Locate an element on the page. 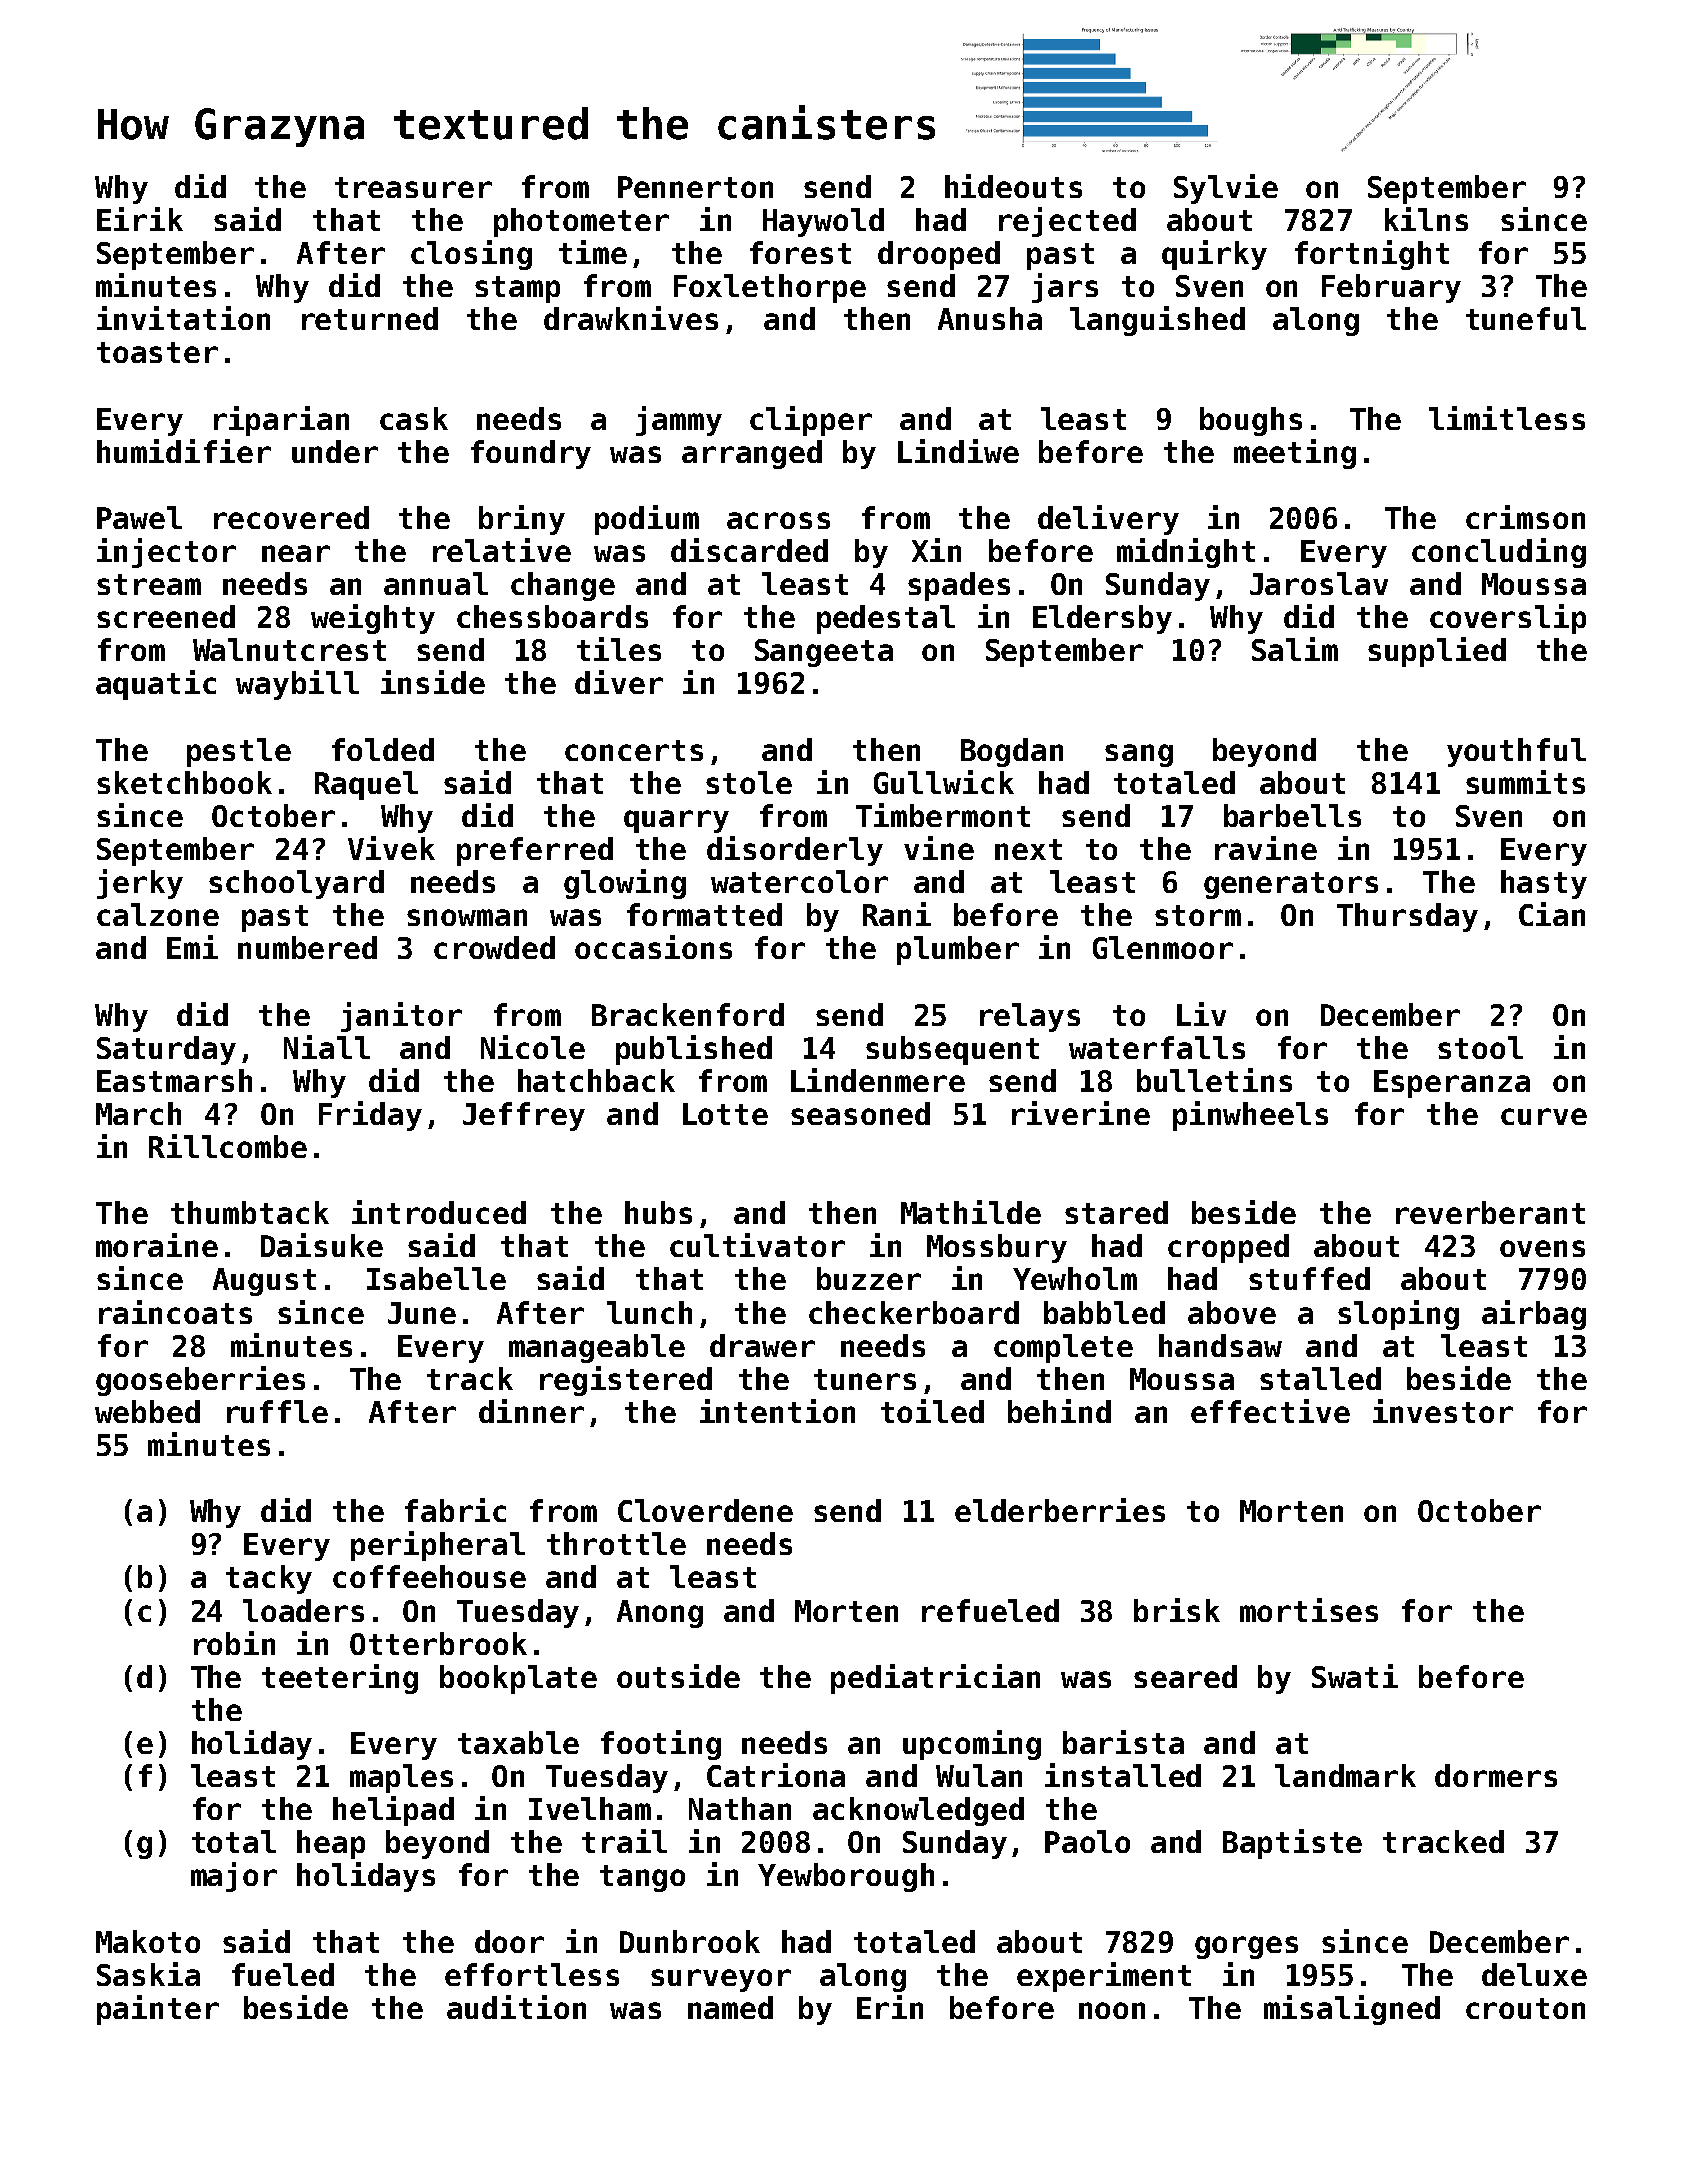 The height and width of the image is (2178, 1683). reverberant is located at coordinates (1490, 1212).
